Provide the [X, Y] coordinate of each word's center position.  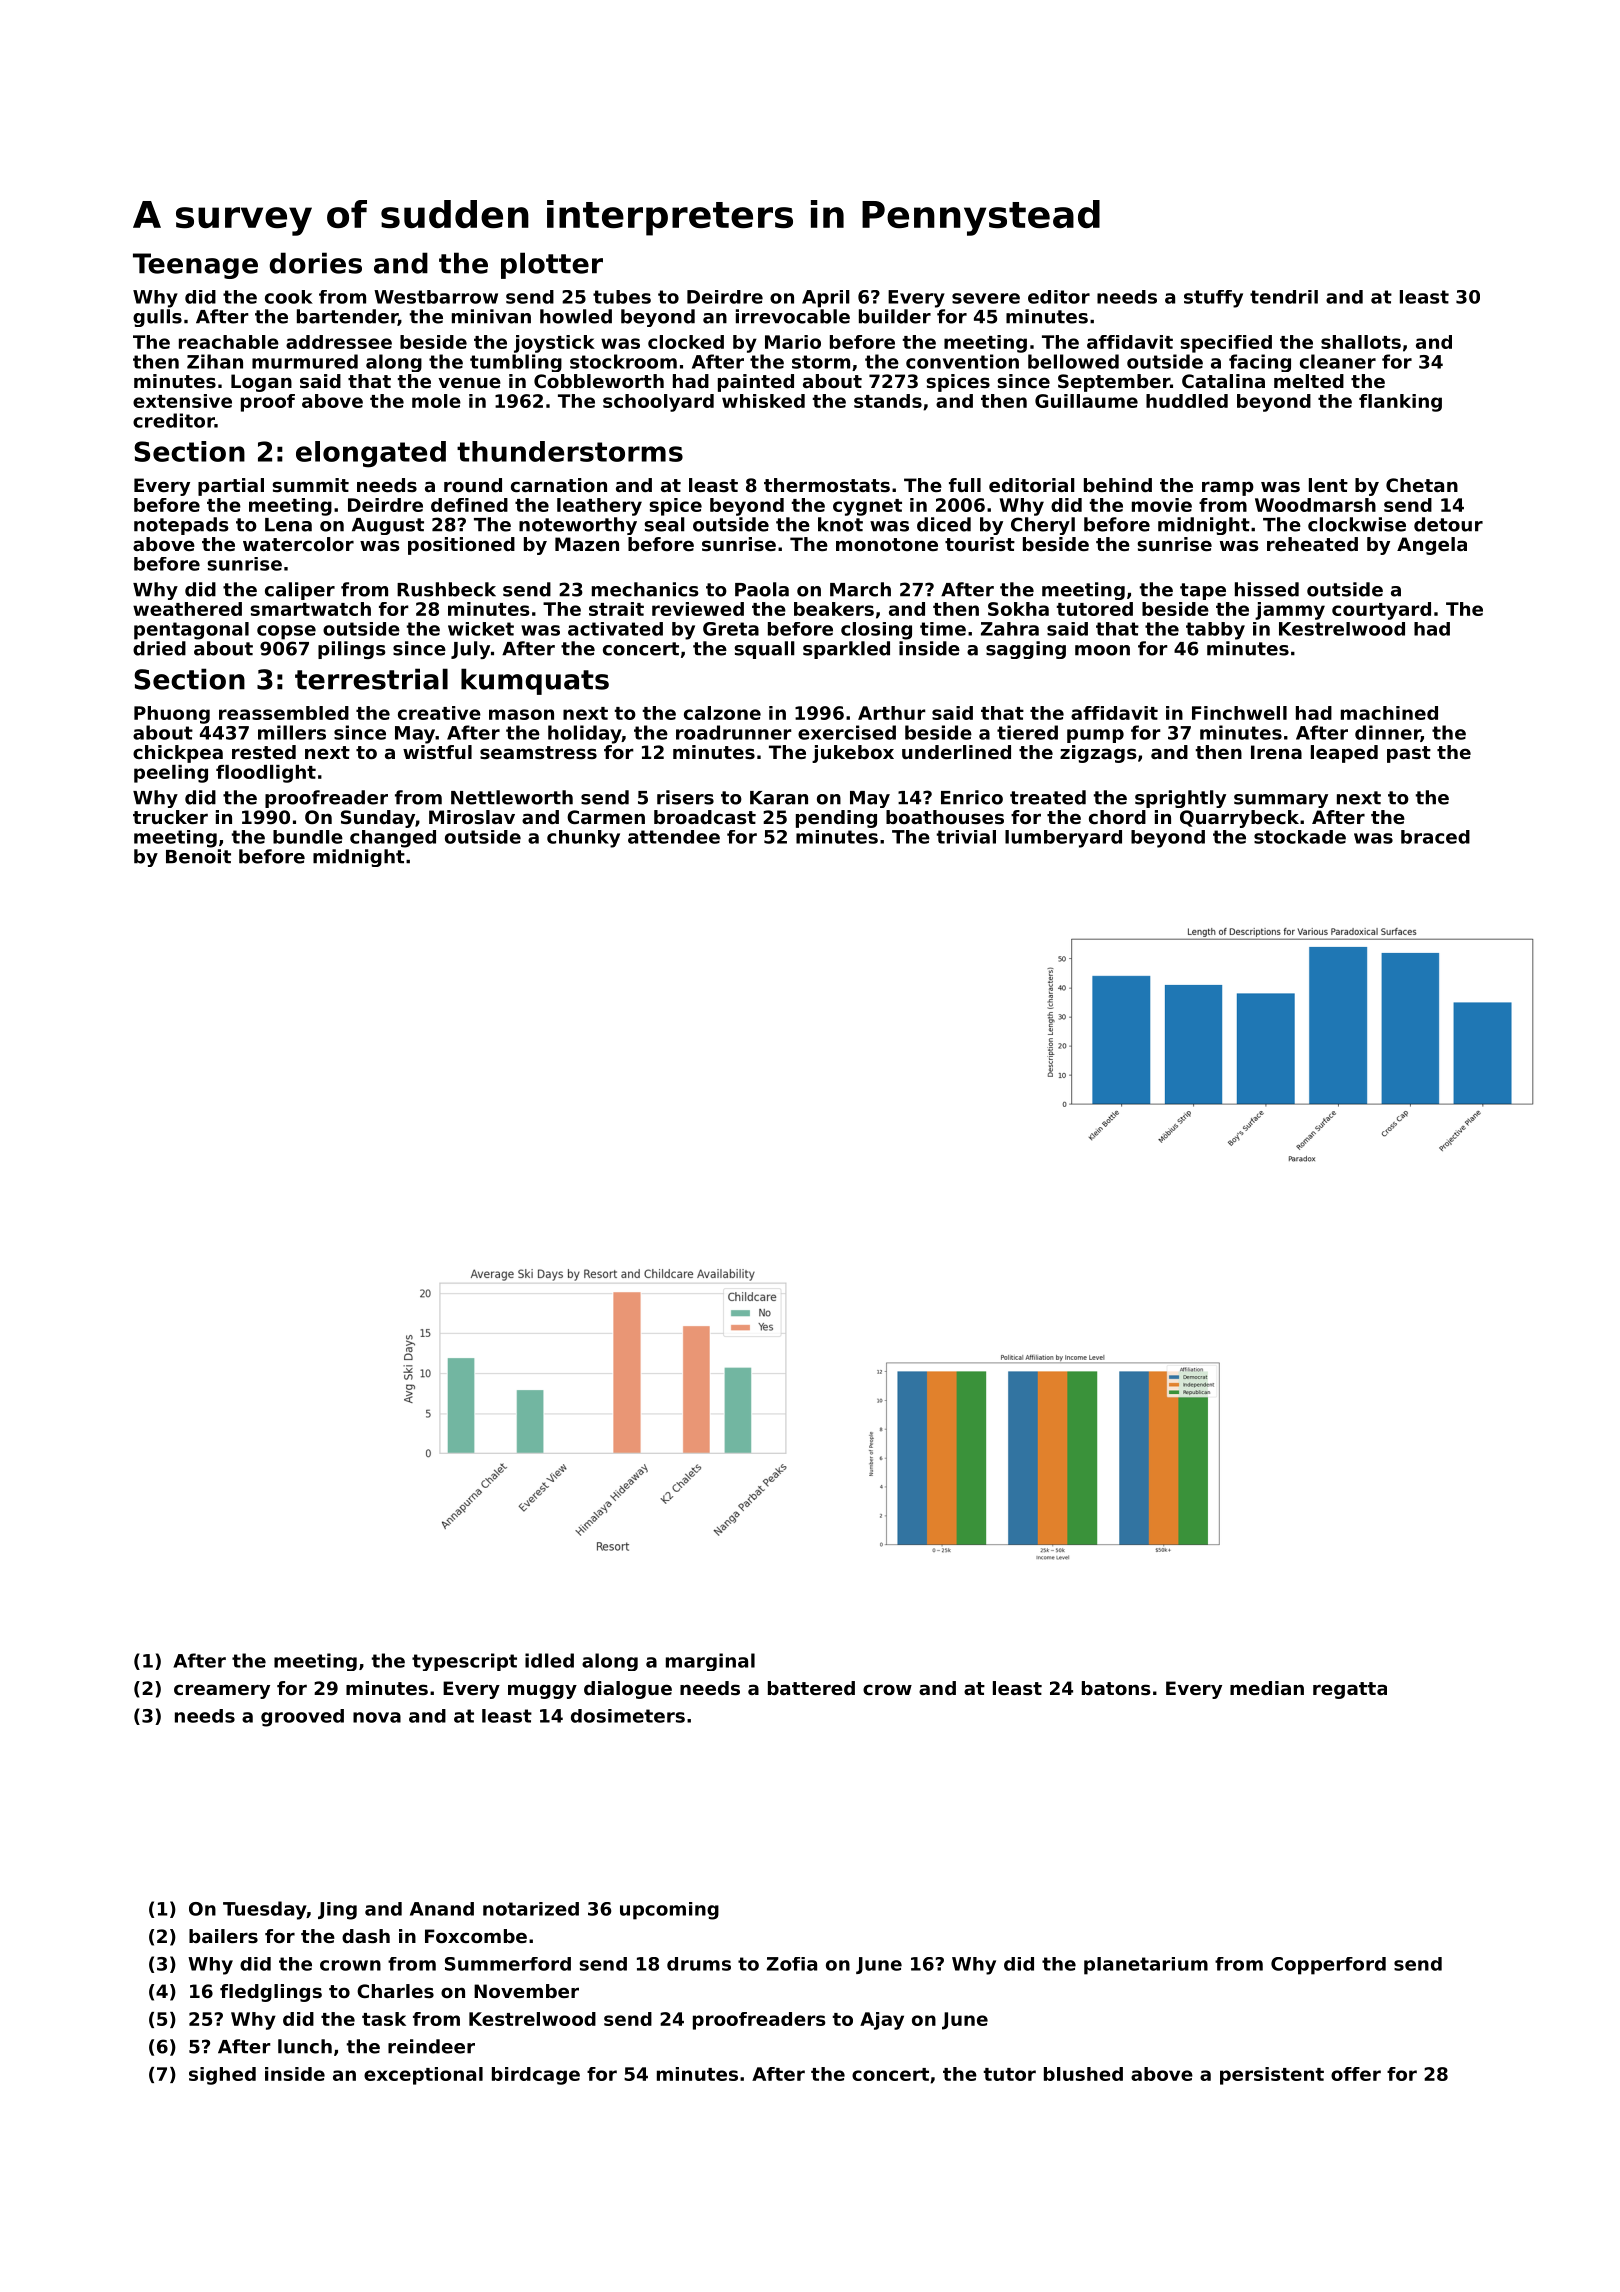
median [1267, 1688]
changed [393, 839]
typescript [464, 1662]
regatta [1350, 1690]
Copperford [1328, 1966]
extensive [182, 401]
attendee [674, 837]
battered [811, 1688]
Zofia [792, 1964]
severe [986, 298]
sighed [222, 2076]
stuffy [1213, 299]
